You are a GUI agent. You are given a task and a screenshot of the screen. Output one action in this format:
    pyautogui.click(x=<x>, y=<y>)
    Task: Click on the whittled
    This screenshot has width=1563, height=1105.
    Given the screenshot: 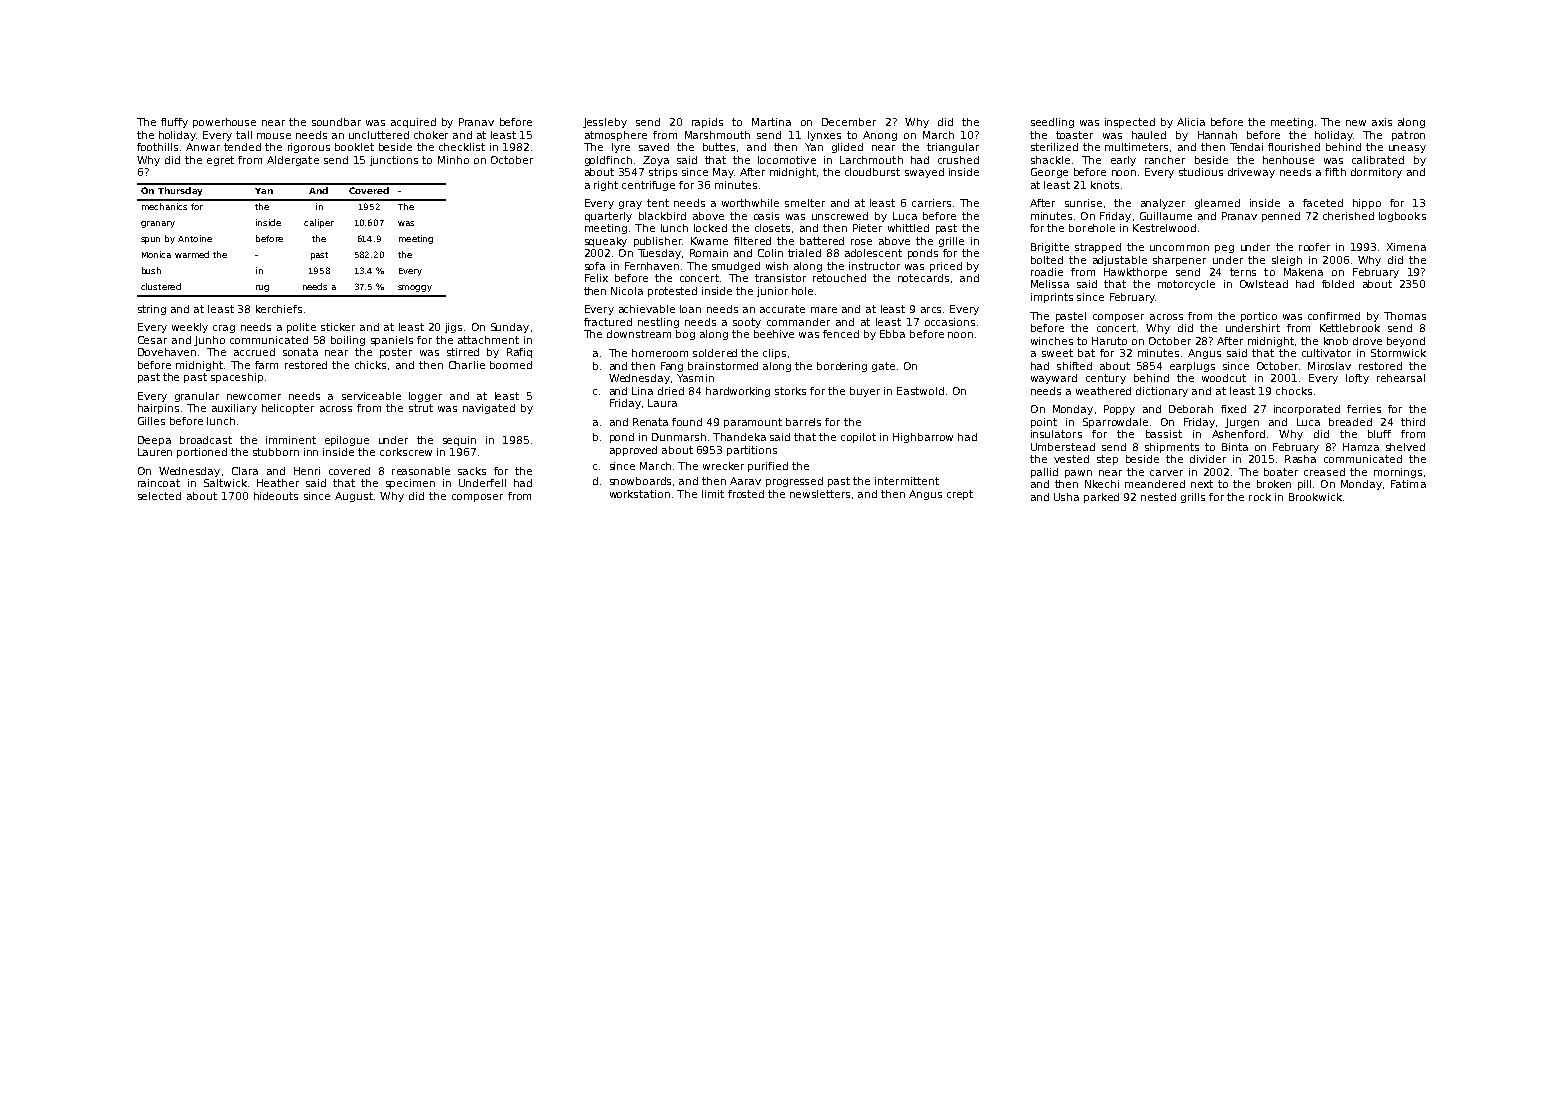 What is the action you would take?
    pyautogui.click(x=908, y=228)
